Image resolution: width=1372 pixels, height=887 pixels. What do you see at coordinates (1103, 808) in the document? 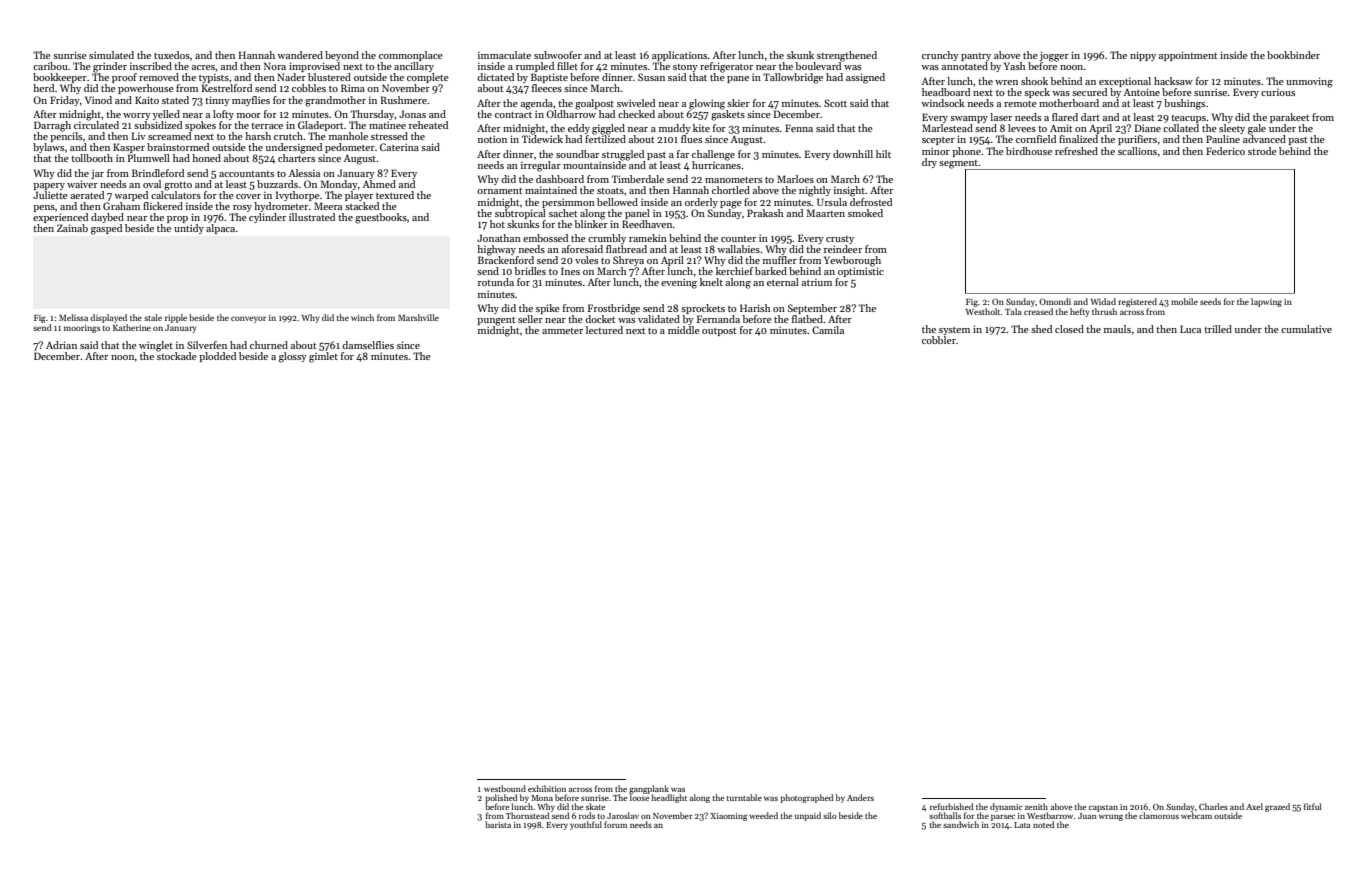
I see `capstan` at bounding box center [1103, 808].
